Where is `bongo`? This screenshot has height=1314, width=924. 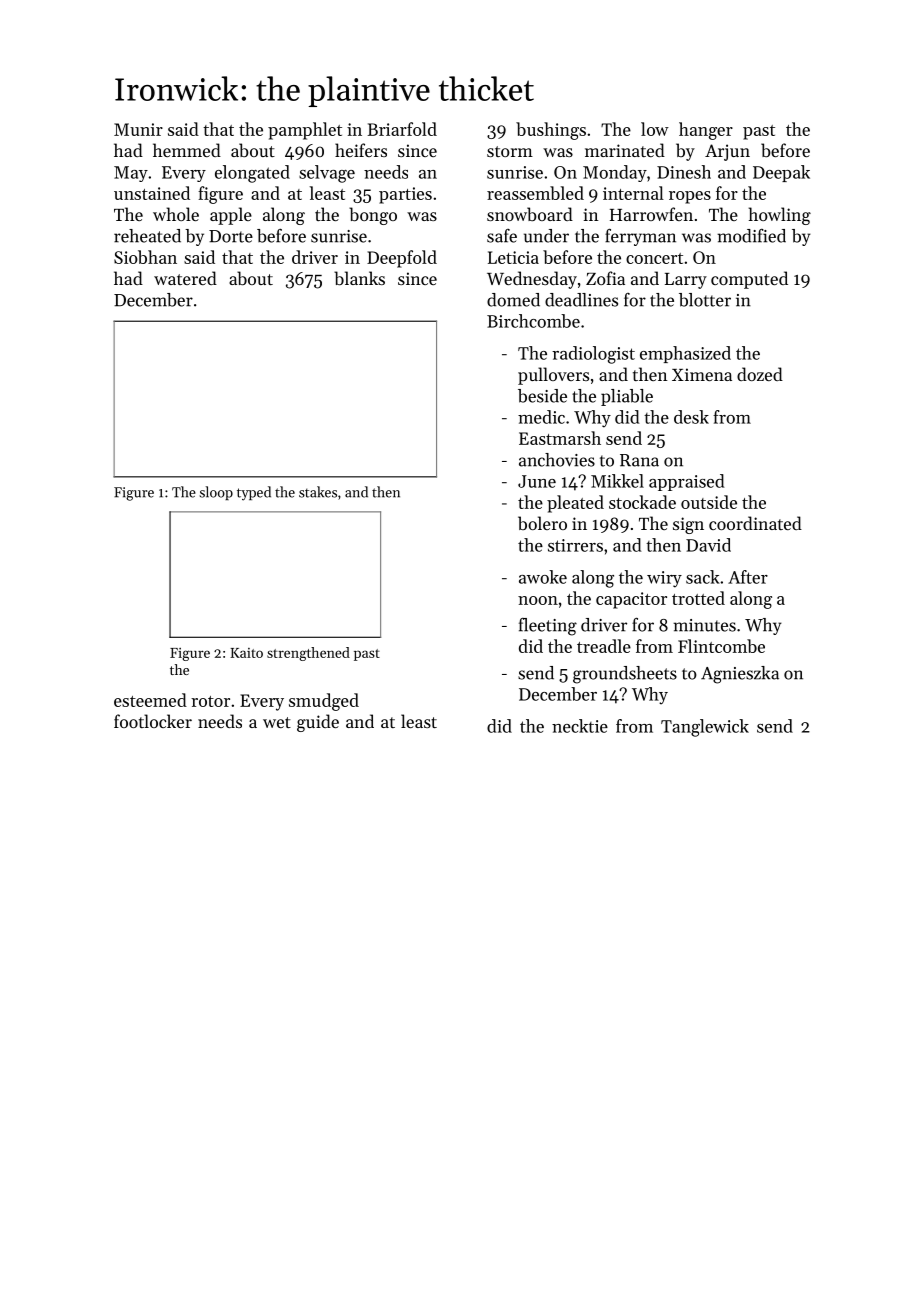
bongo is located at coordinates (373, 216).
